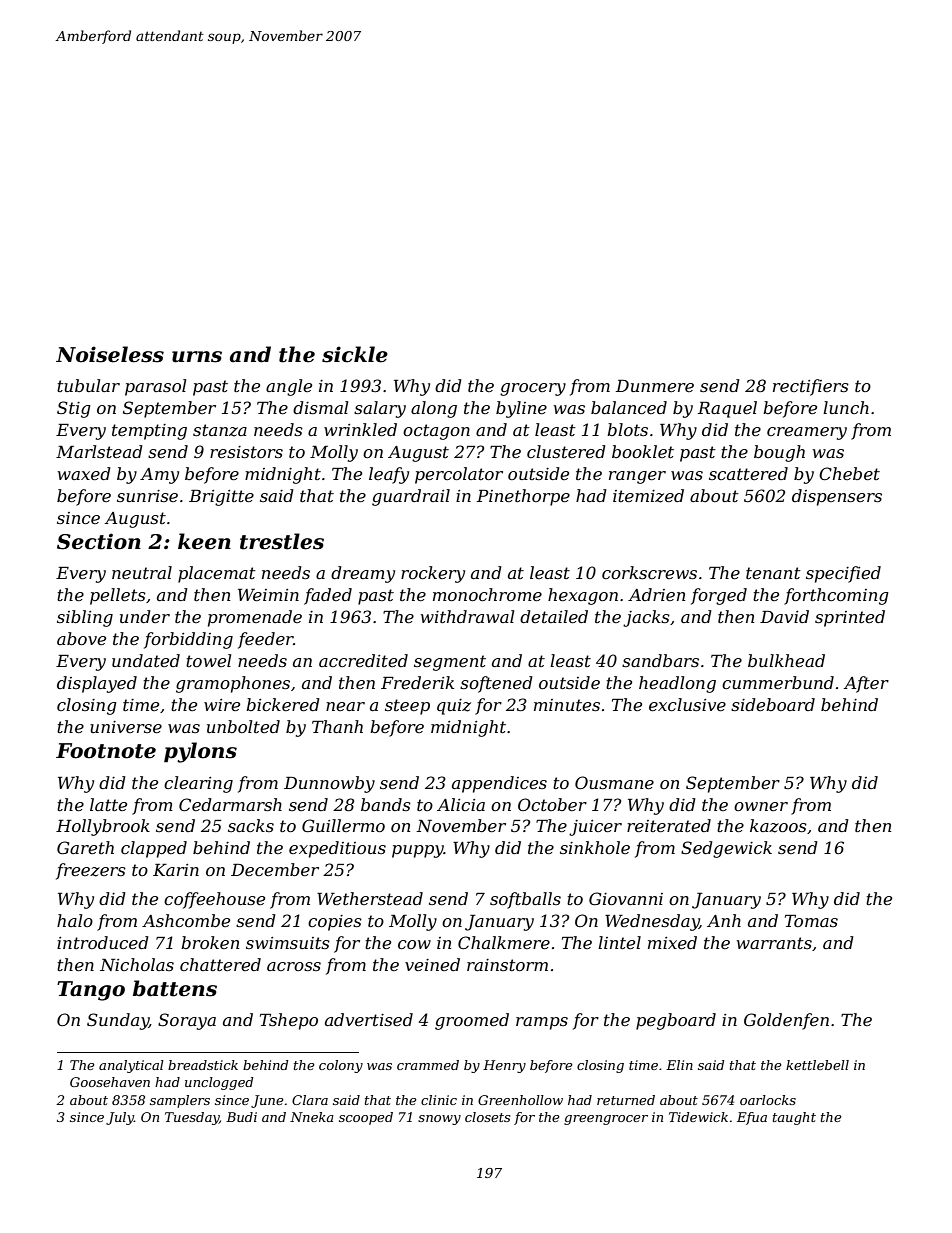 This page has width=952, height=1233. What do you see at coordinates (110, 354) in the page?
I see `Noiseless` at bounding box center [110, 354].
